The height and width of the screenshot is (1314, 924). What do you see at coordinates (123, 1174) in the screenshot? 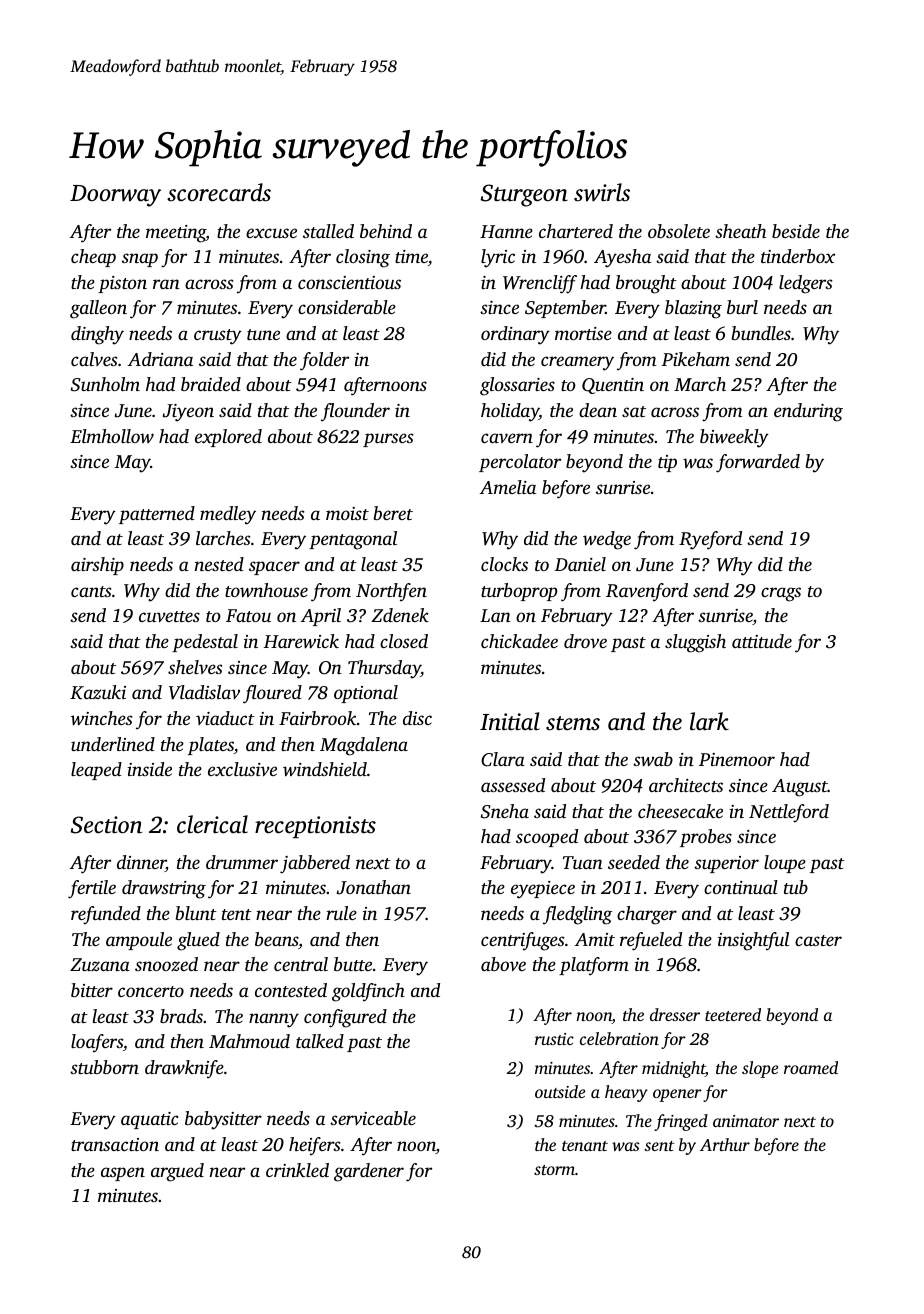
I see `aspen` at bounding box center [123, 1174].
